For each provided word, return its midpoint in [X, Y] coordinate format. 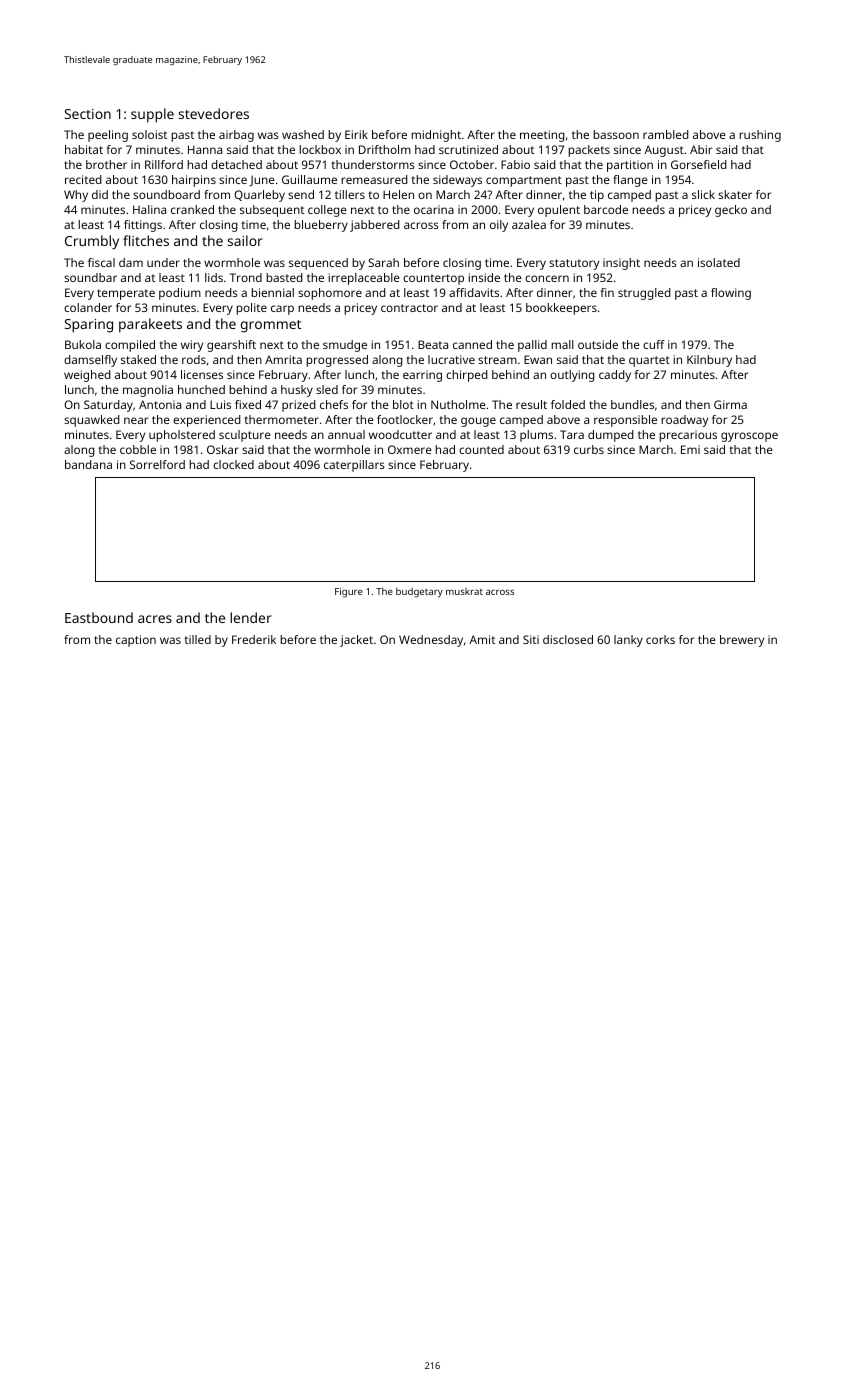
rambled [666, 134]
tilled [197, 639]
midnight [436, 136]
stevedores [214, 113]
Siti [531, 639]
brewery [742, 641]
